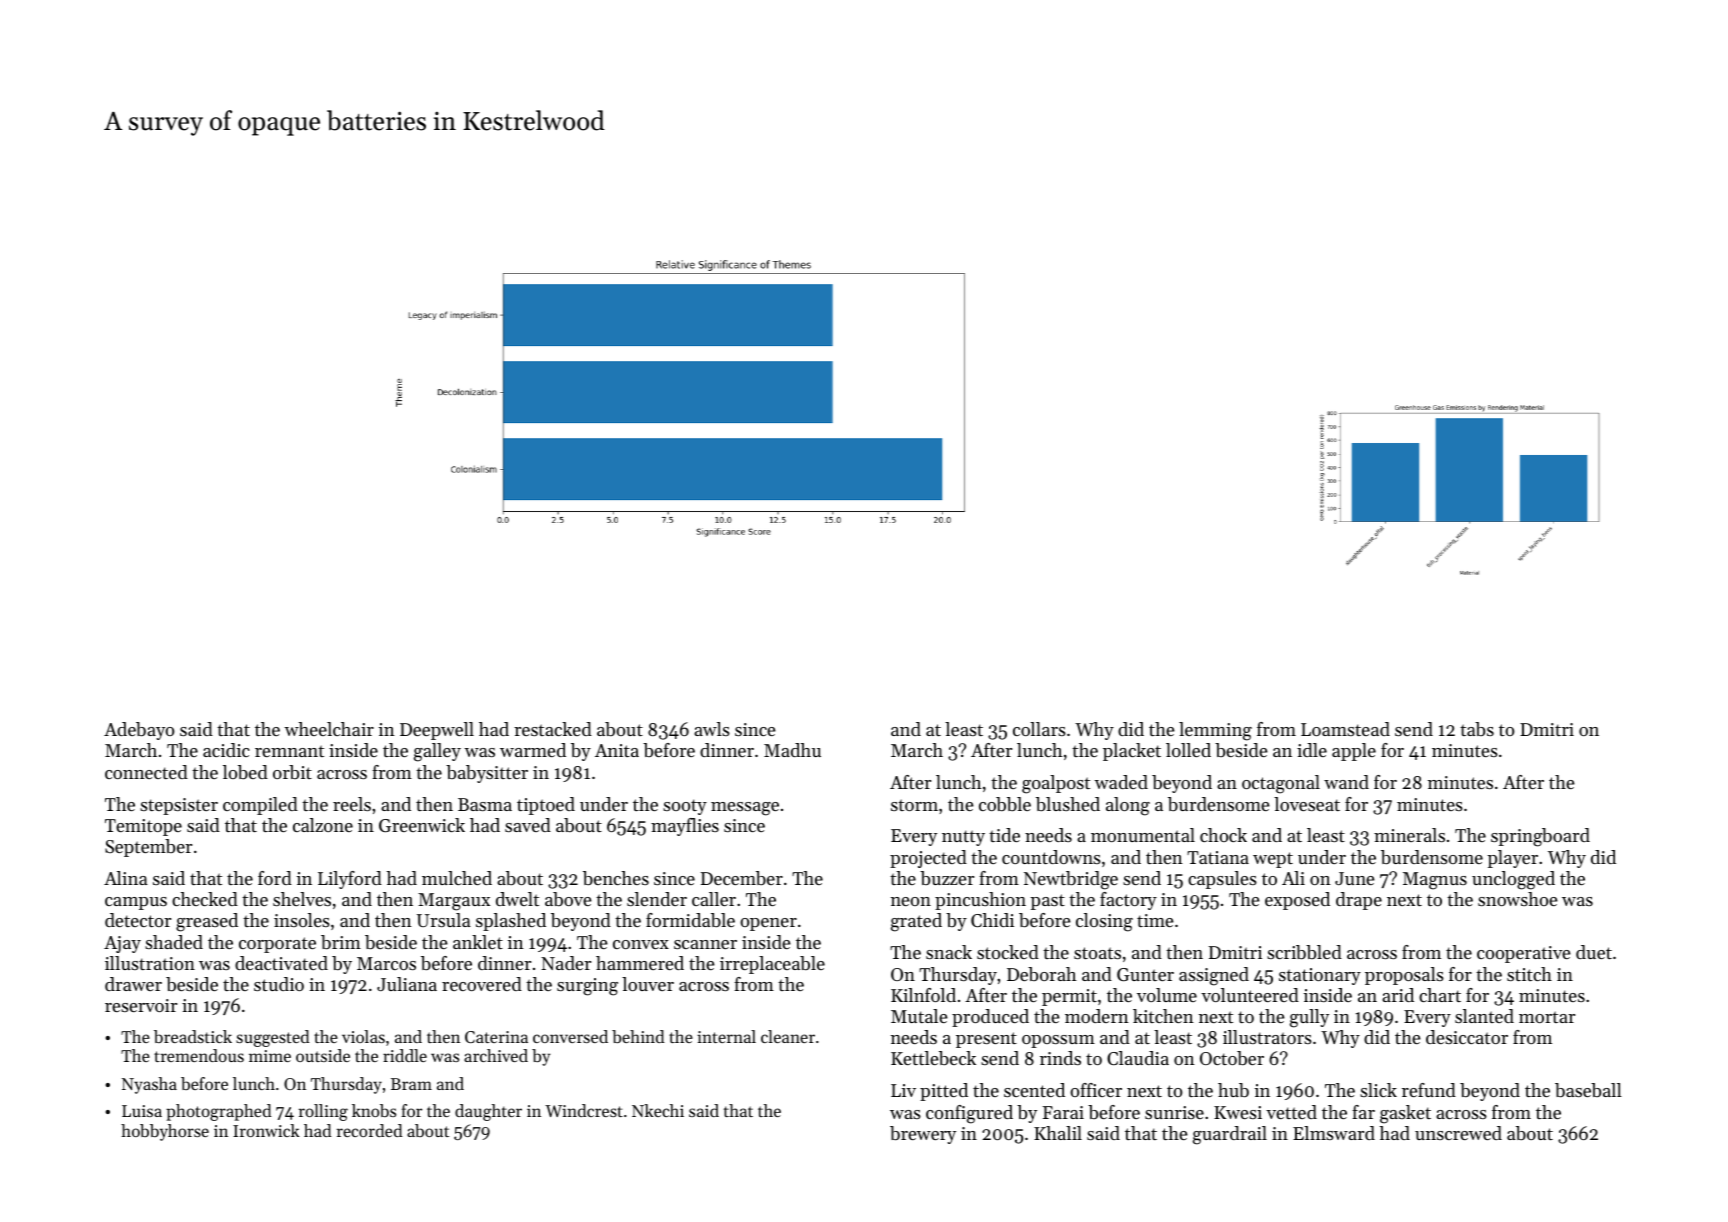 The height and width of the screenshot is (1222, 1728). What do you see at coordinates (370, 1130) in the screenshot?
I see `recorded` at bounding box center [370, 1130].
